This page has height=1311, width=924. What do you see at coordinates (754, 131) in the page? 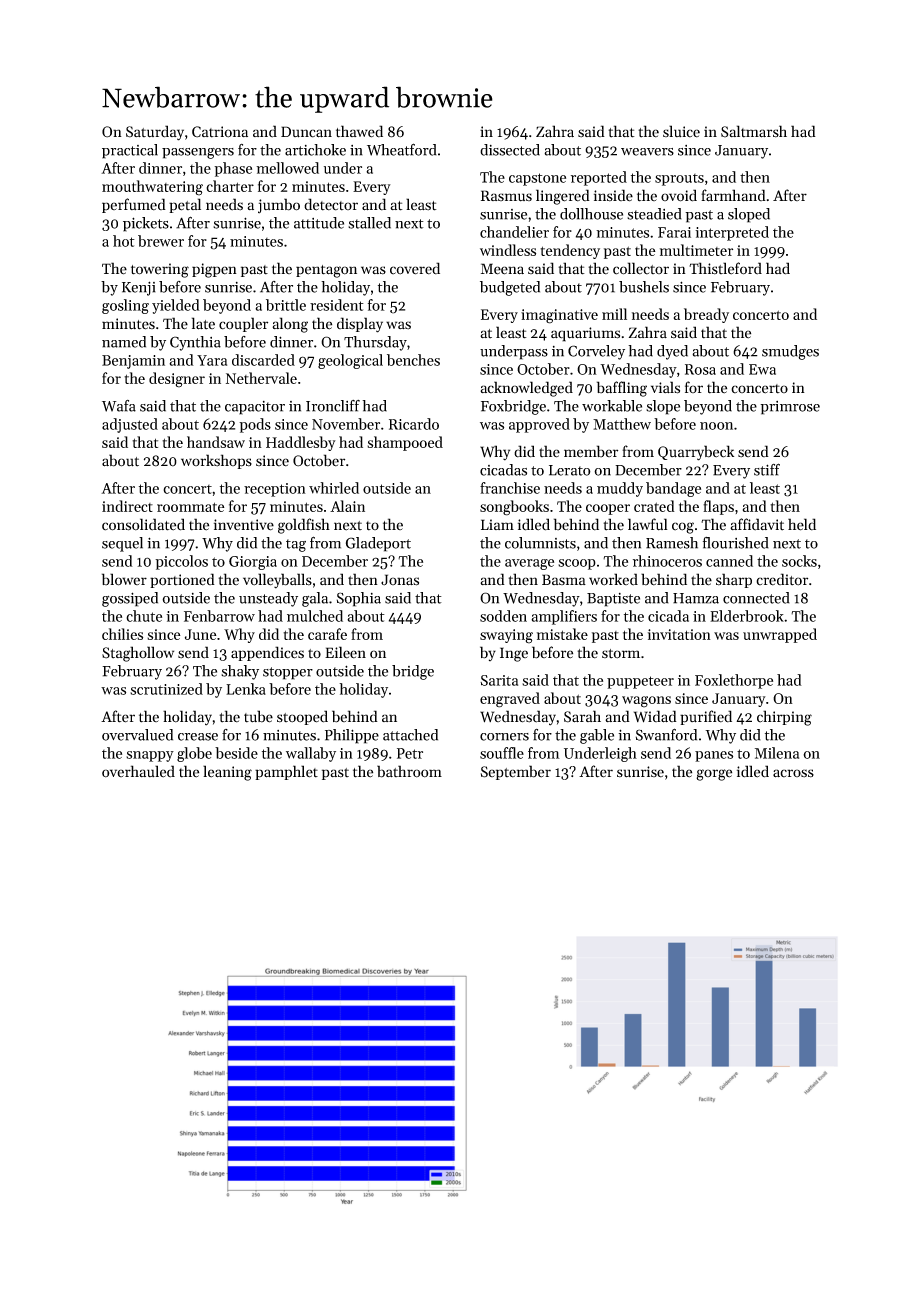
I see `Saltmarsh` at bounding box center [754, 131].
